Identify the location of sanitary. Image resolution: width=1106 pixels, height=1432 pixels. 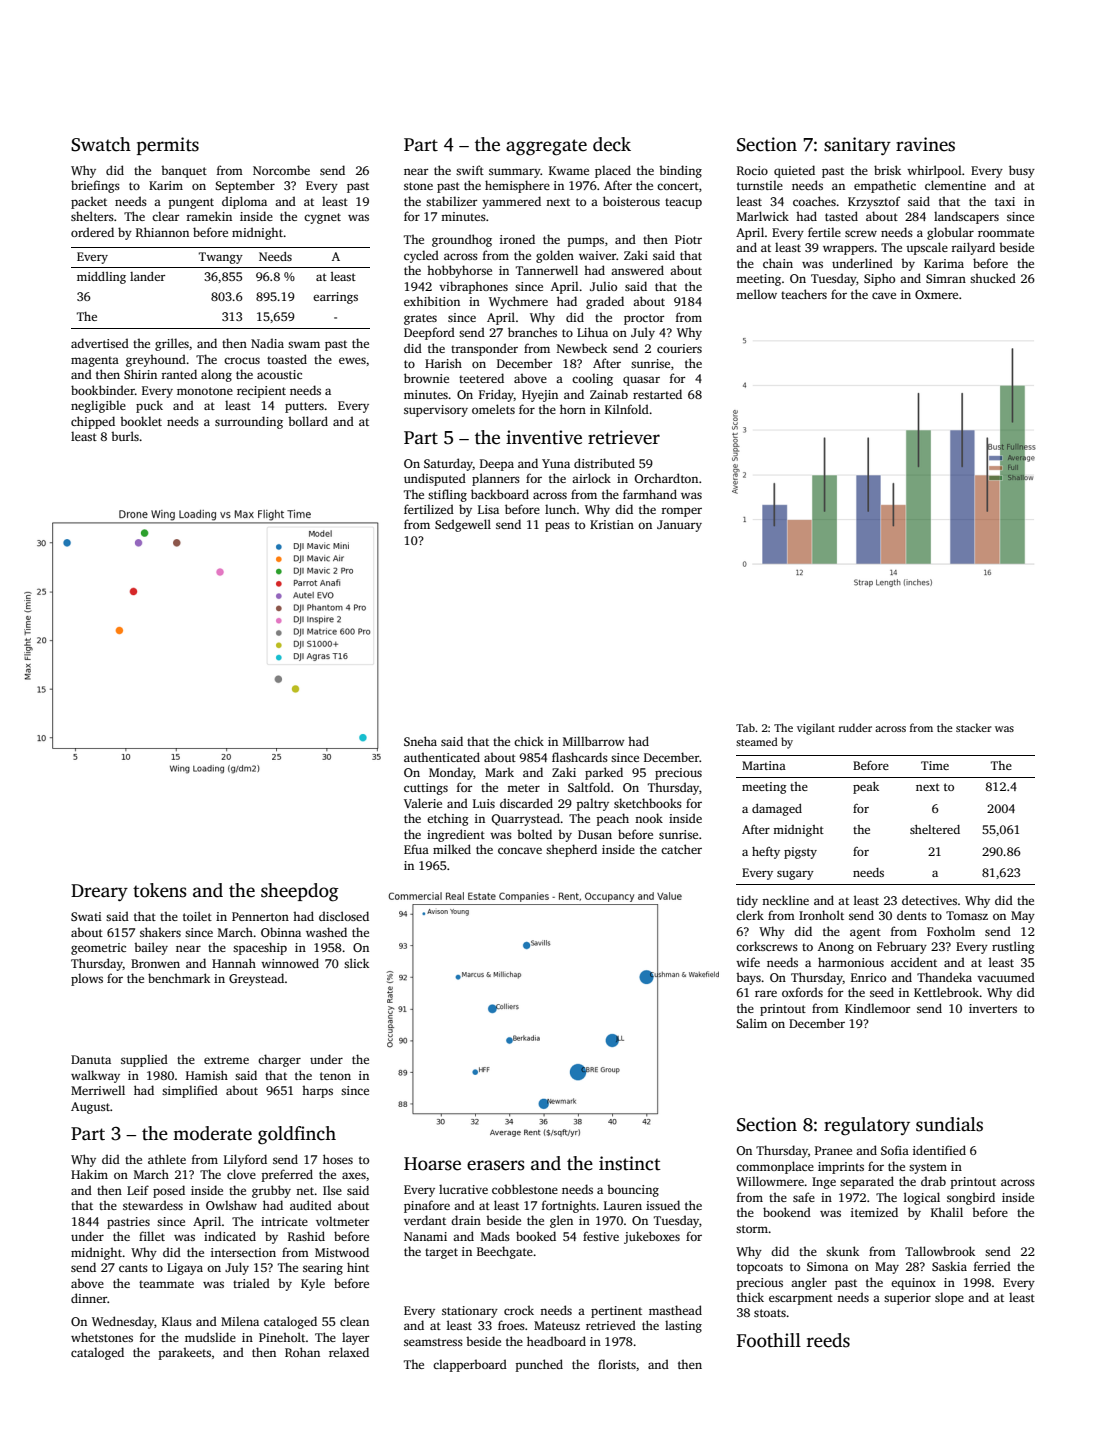
(857, 146).
